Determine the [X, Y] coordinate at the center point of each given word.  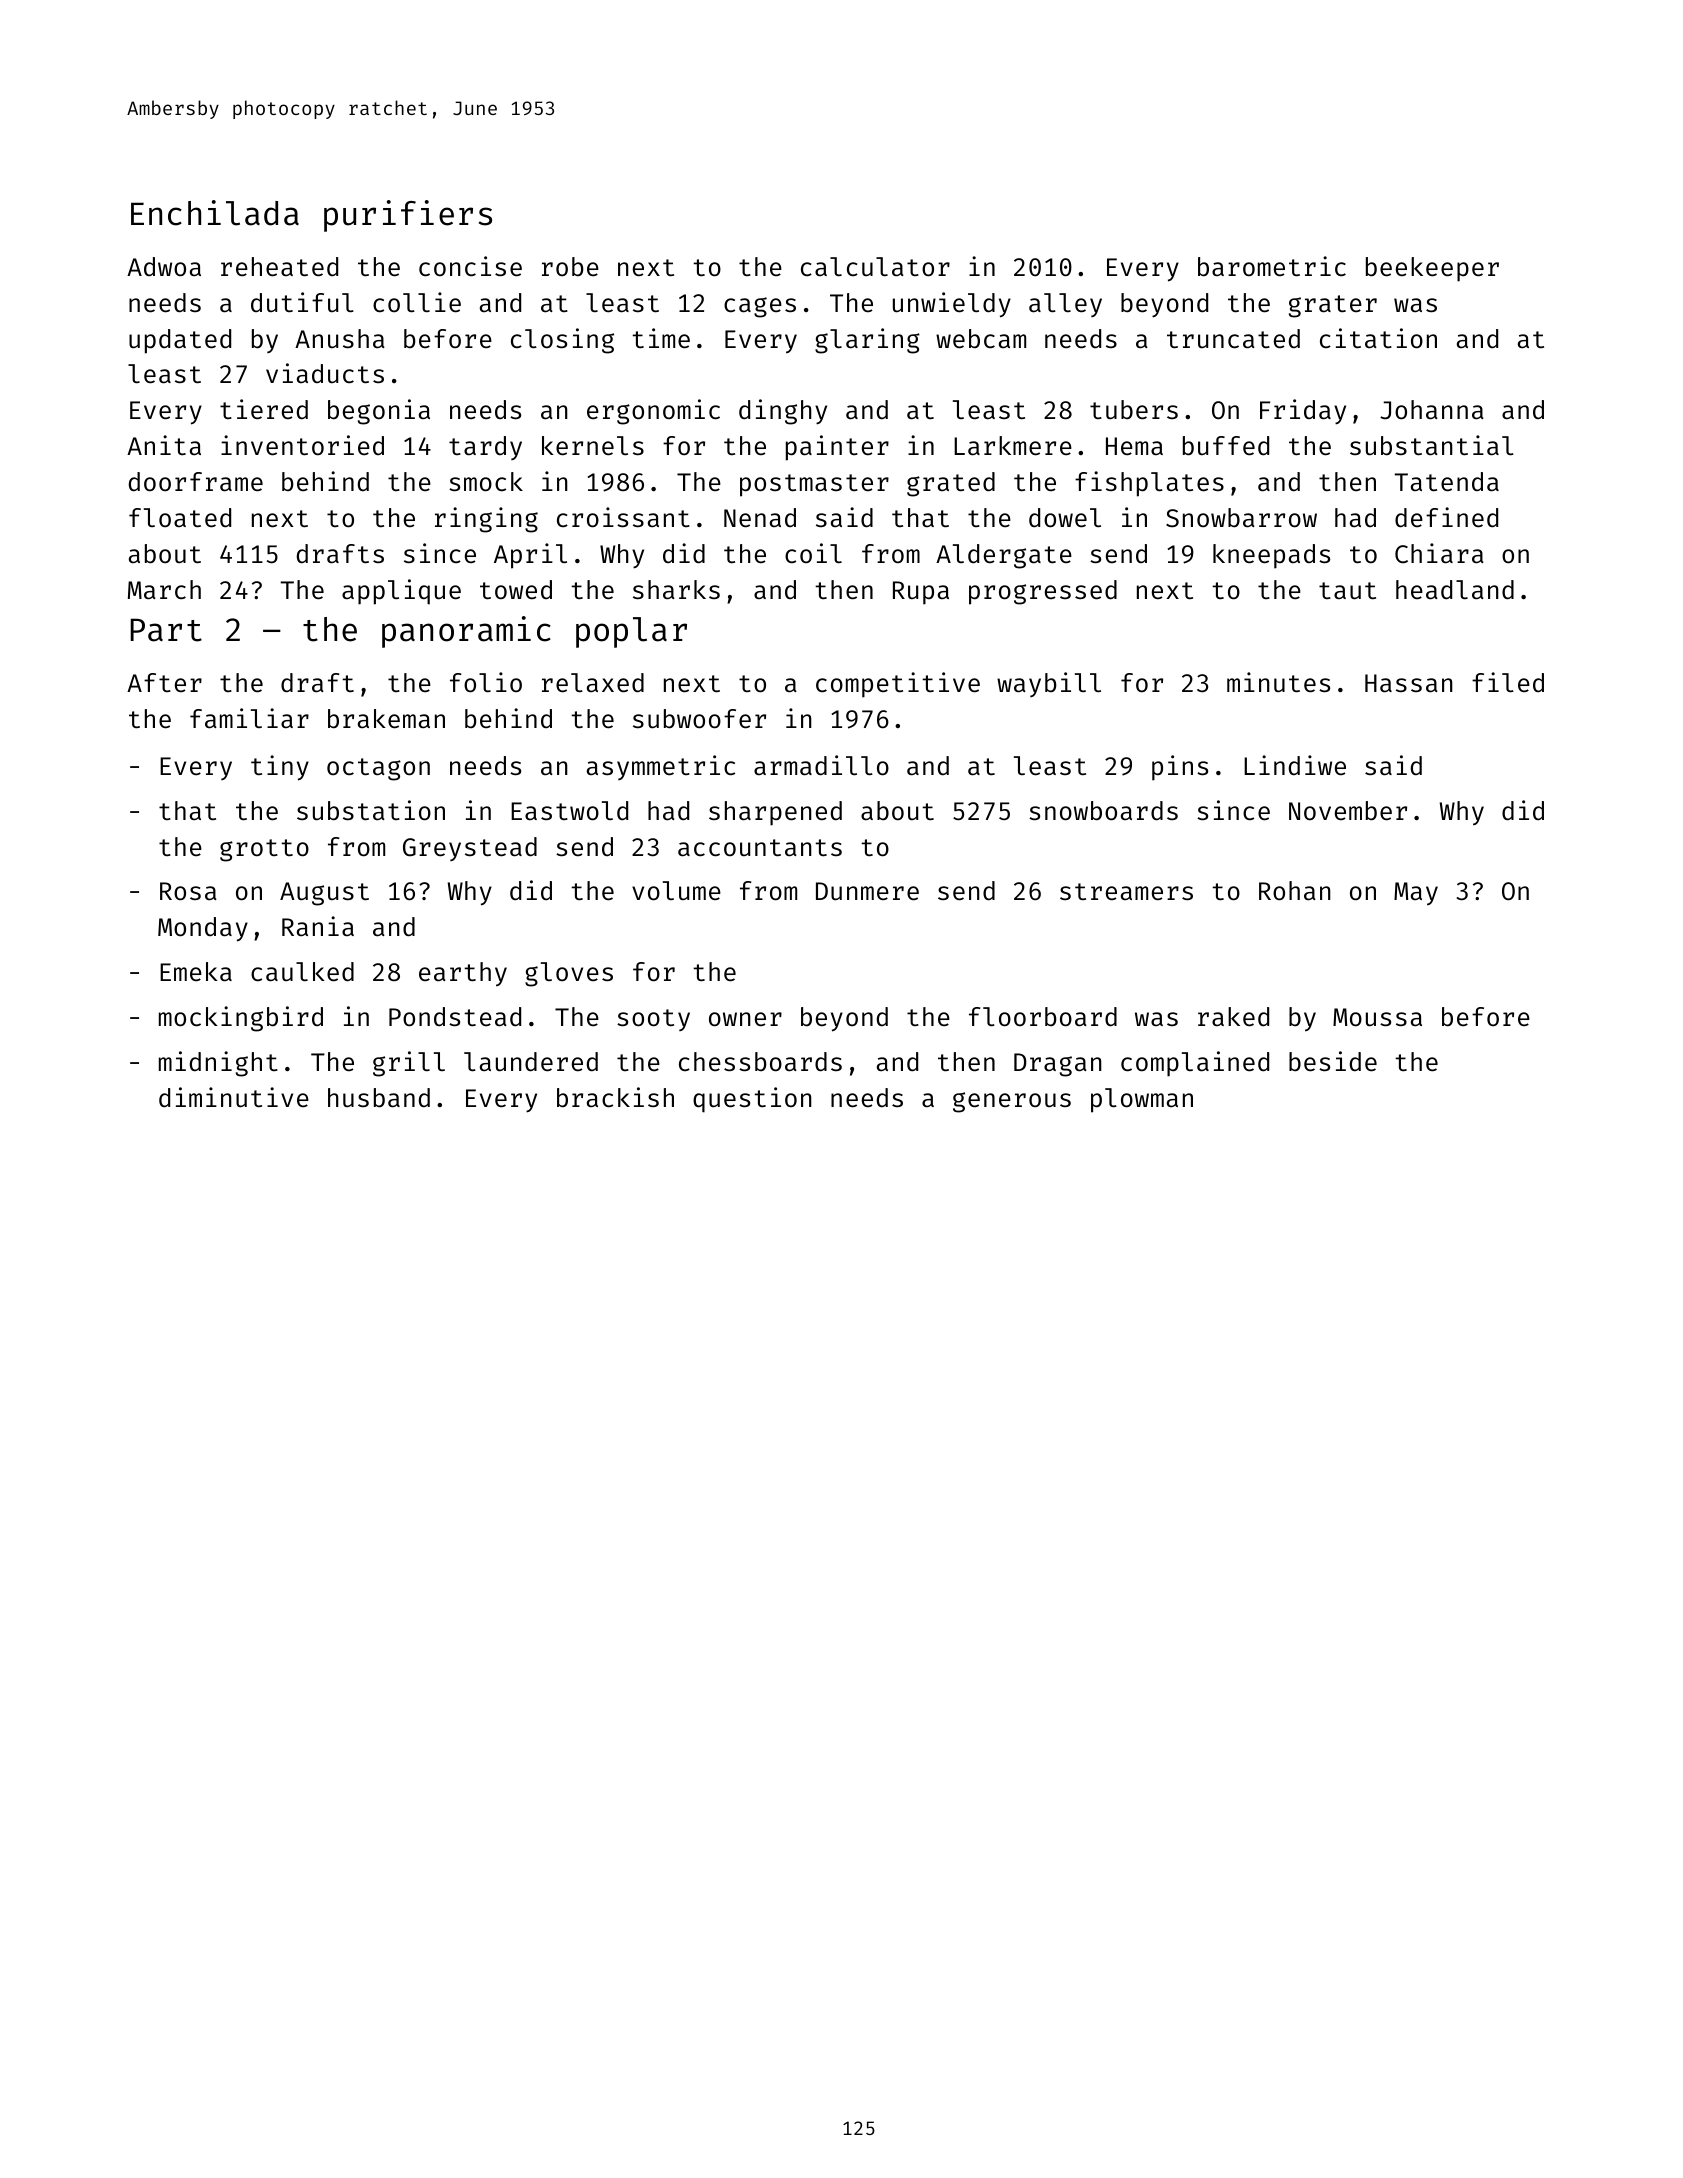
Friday [1303, 412]
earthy [463, 974]
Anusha [340, 339]
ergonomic [653, 412]
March [164, 590]
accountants [760, 848]
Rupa [921, 593]
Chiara [1439, 553]
